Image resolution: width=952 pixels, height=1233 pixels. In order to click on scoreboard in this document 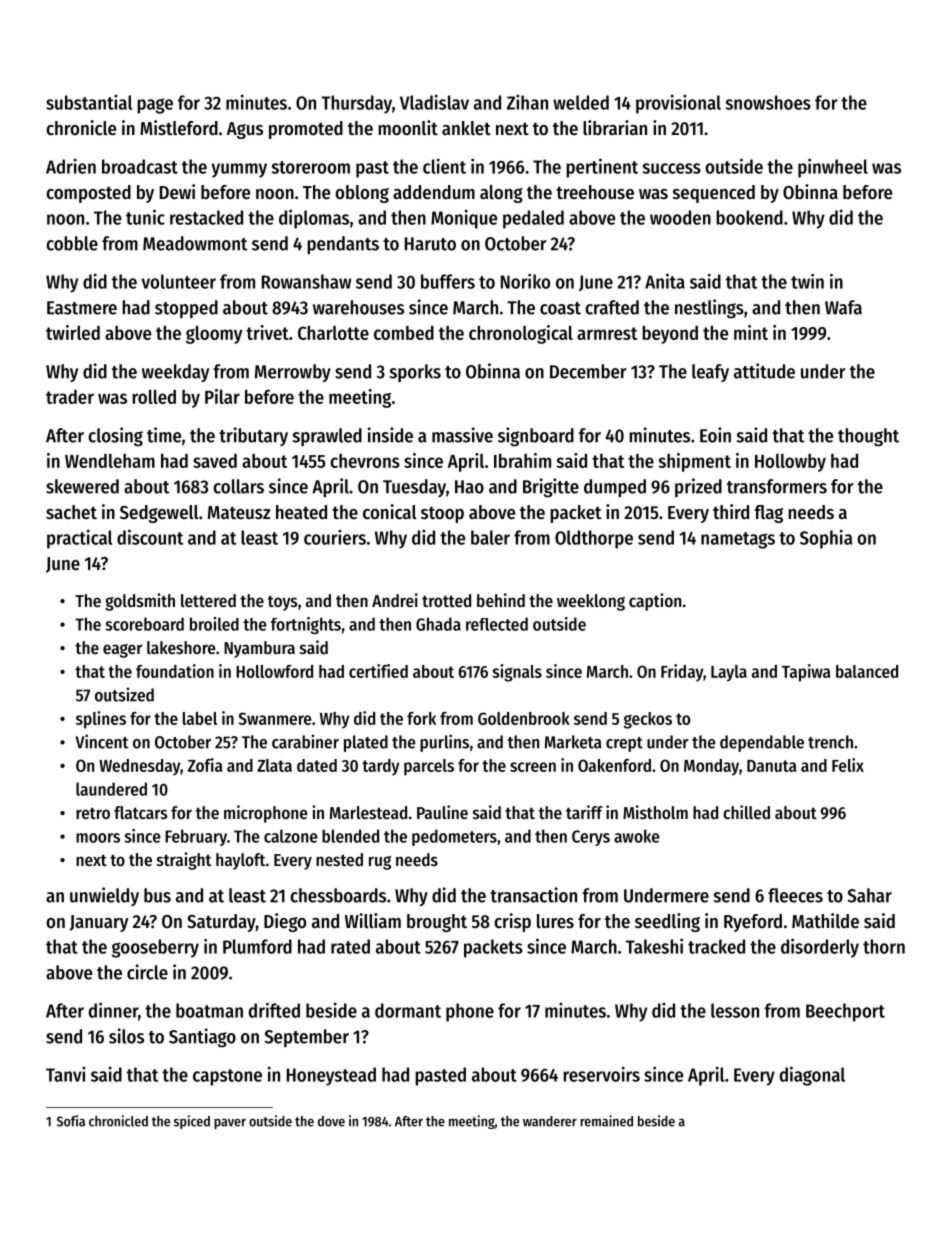, I will do `click(144, 624)`.
